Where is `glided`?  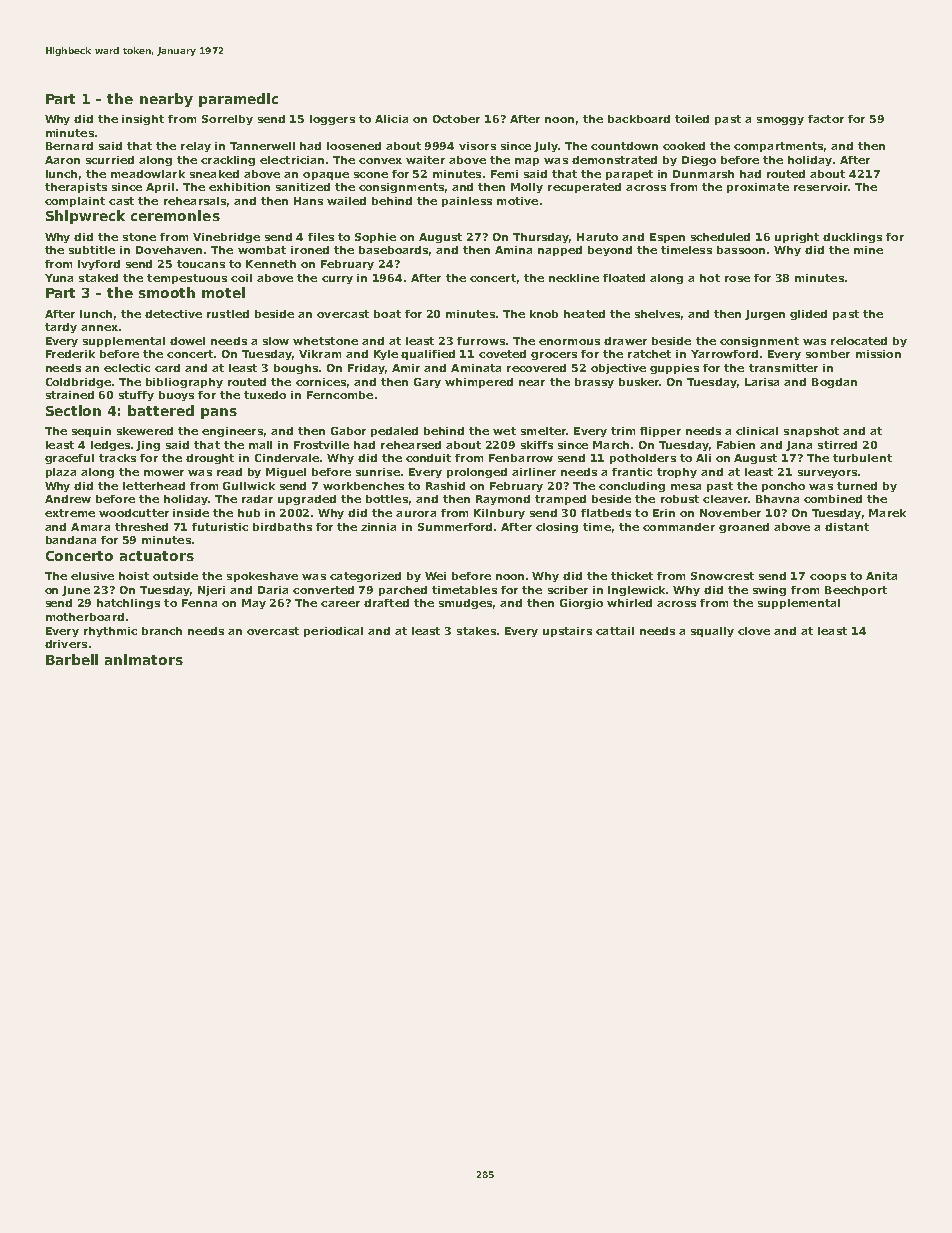
glided is located at coordinates (808, 315).
